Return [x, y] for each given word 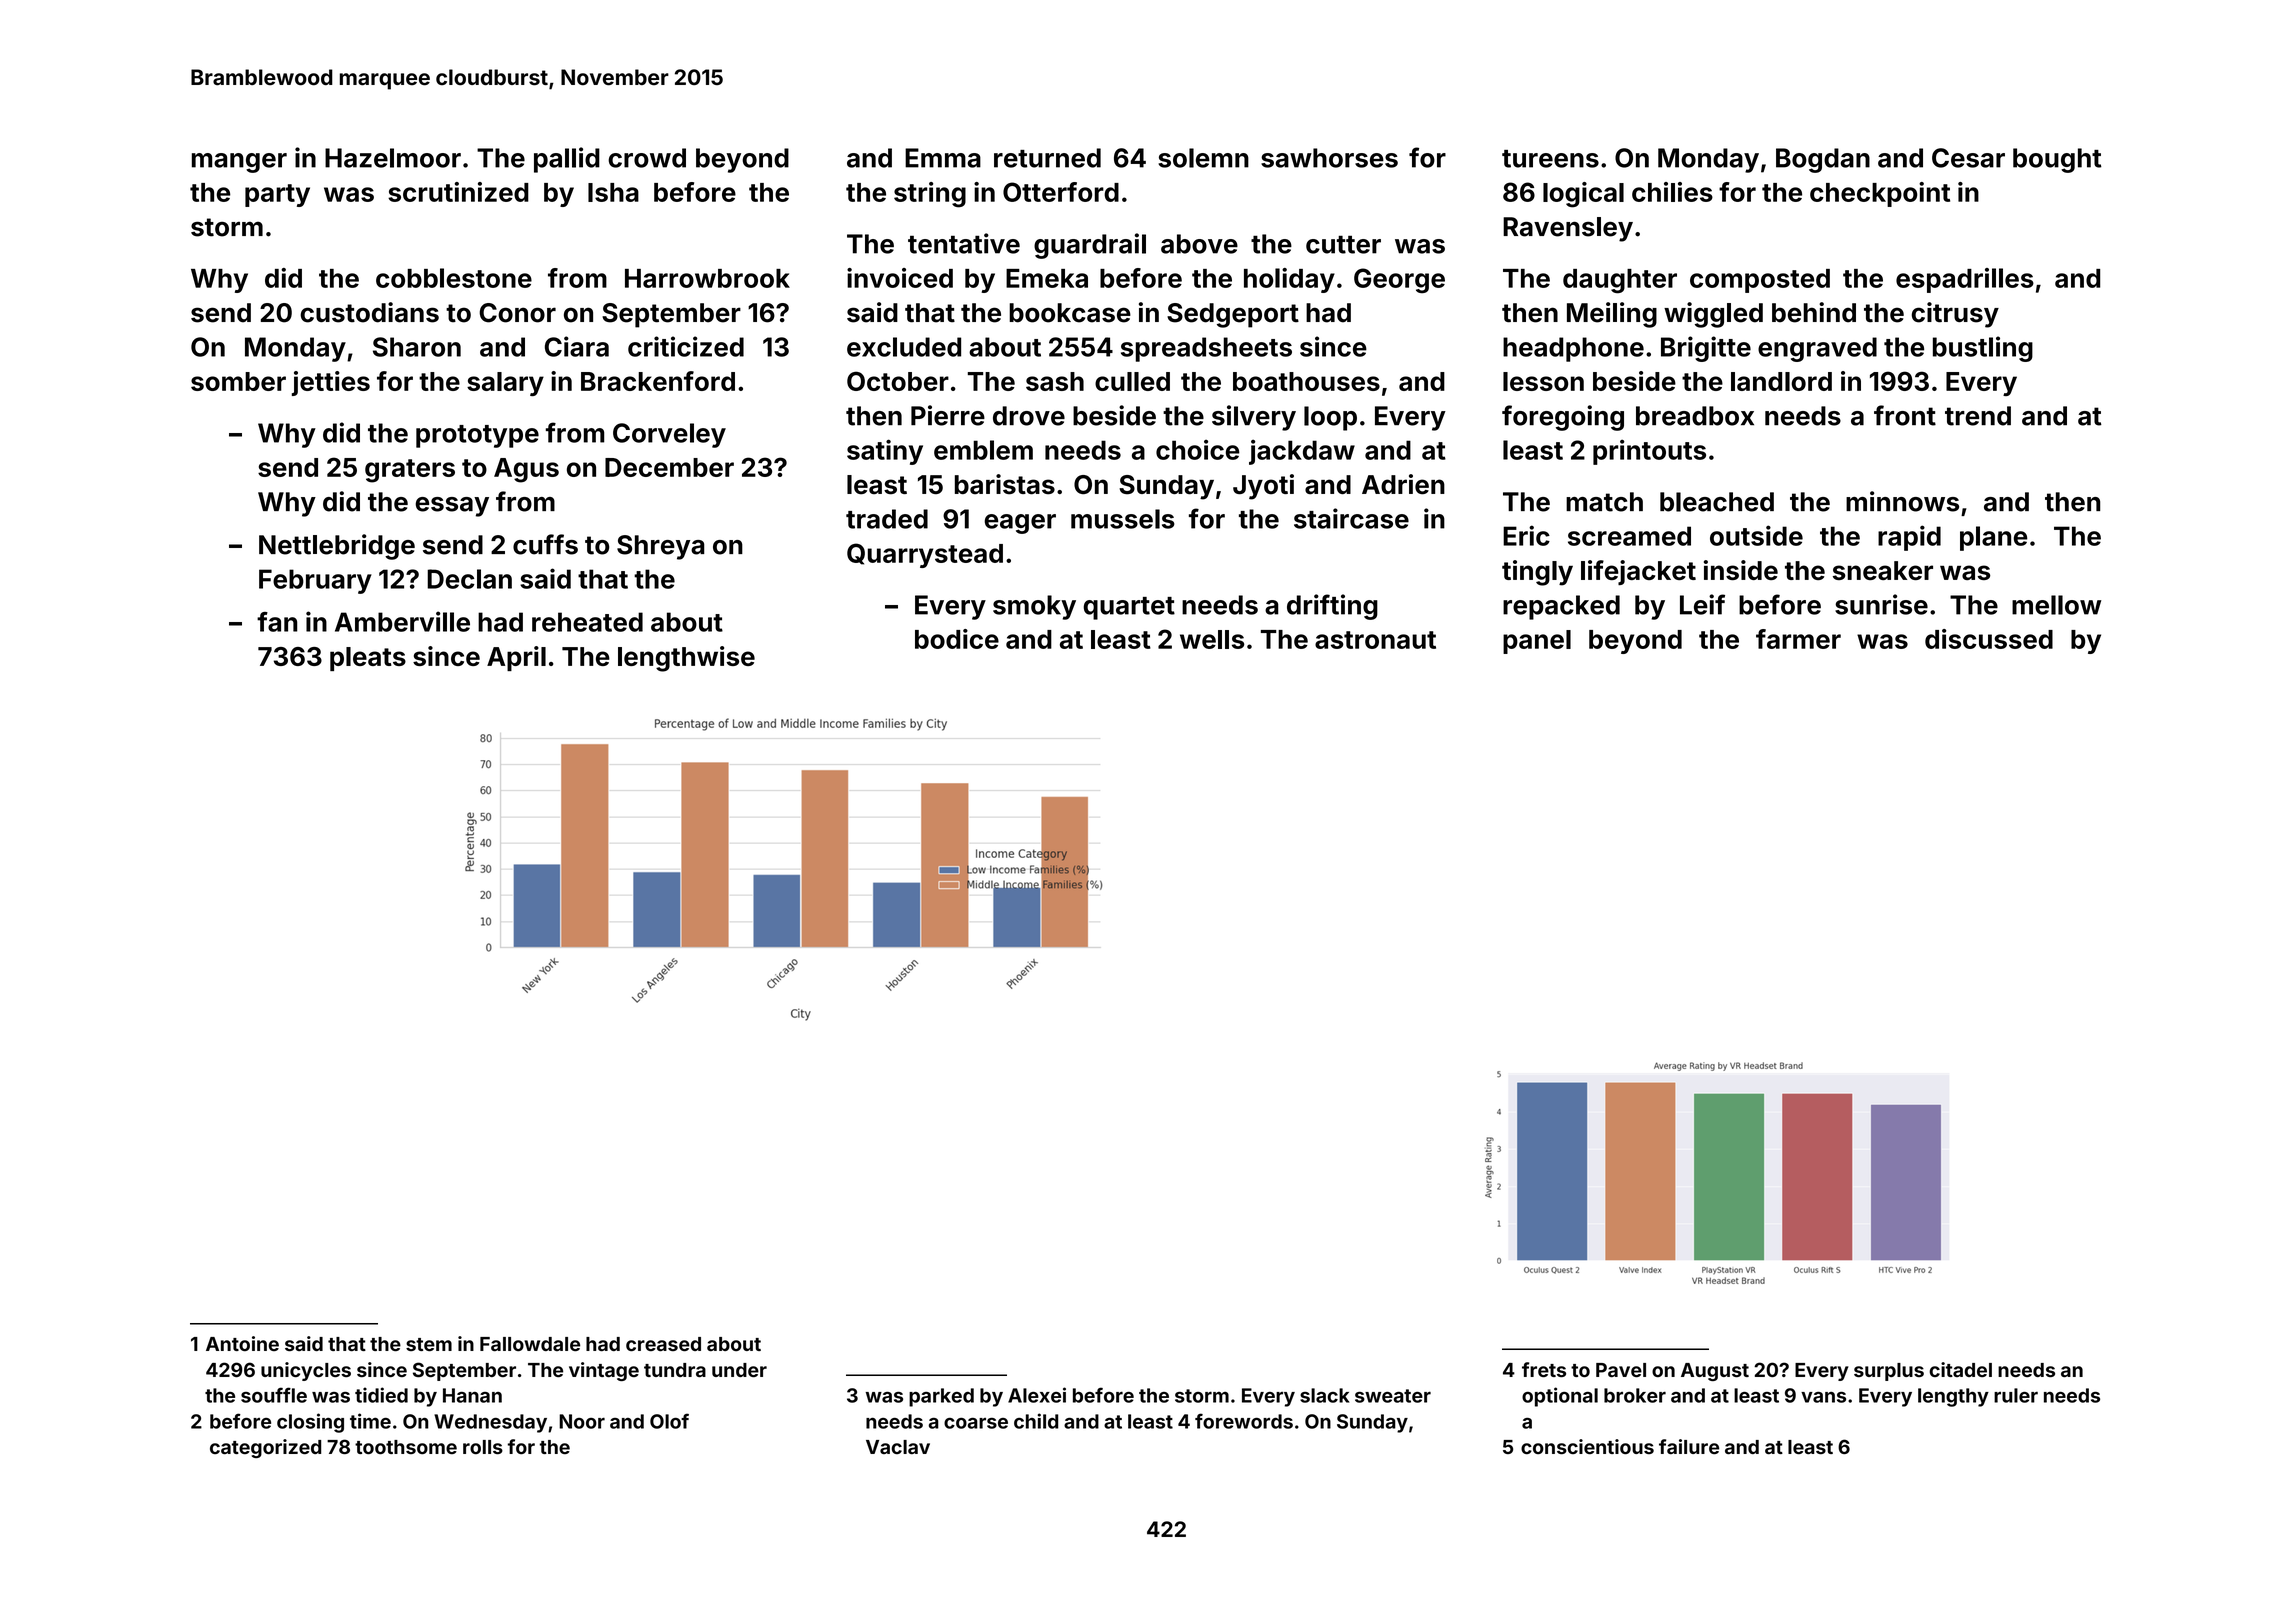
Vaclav [898, 1447]
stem [429, 1344]
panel [1537, 642]
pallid [567, 160]
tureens [1550, 159]
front [1905, 415]
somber [238, 381]
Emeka [1047, 278]
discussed [1989, 639]
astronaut [1375, 640]
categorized [265, 1448]
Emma [943, 158]
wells [1212, 639]
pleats [368, 659]
